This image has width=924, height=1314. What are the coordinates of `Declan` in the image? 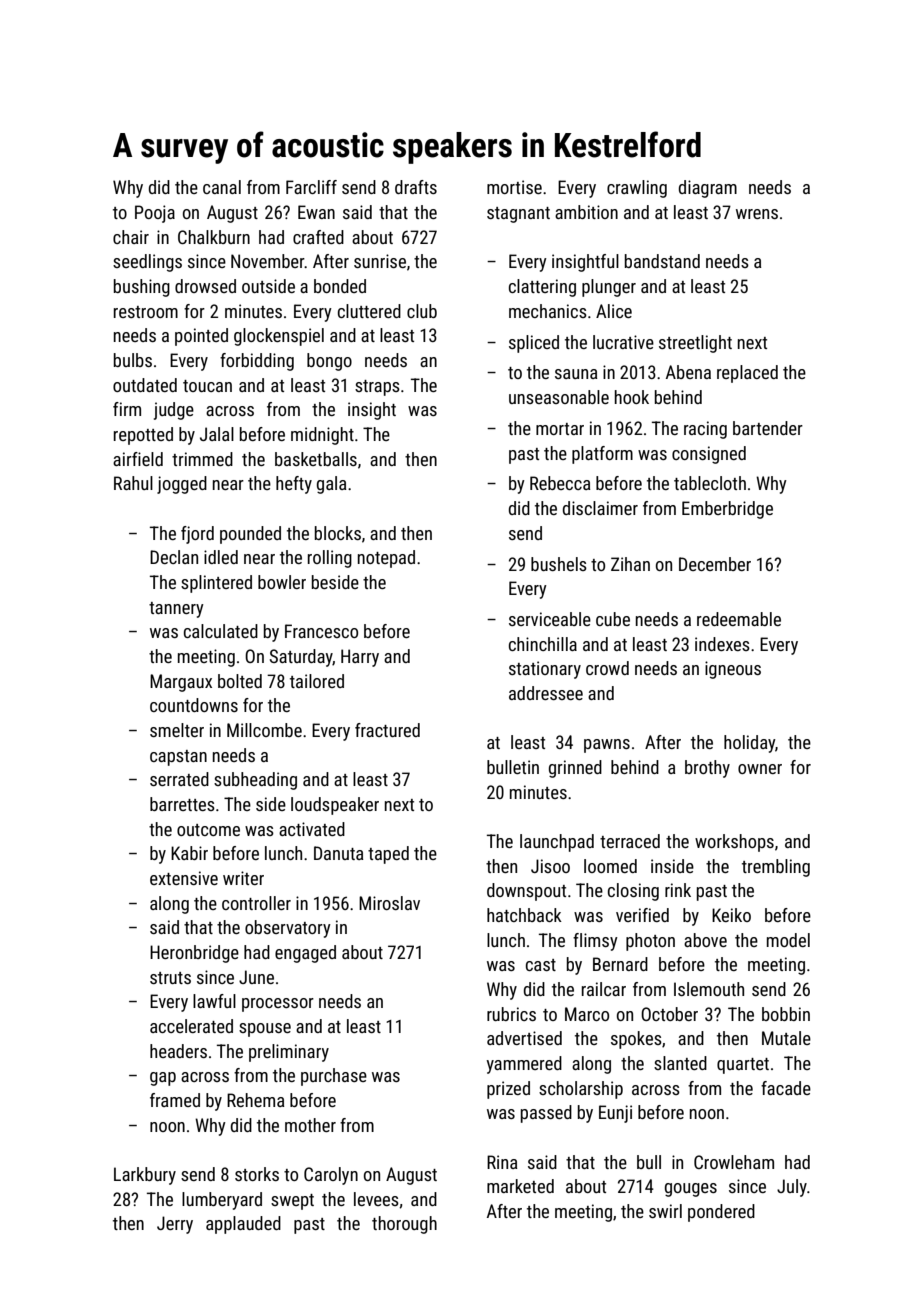 It's located at (174, 557).
